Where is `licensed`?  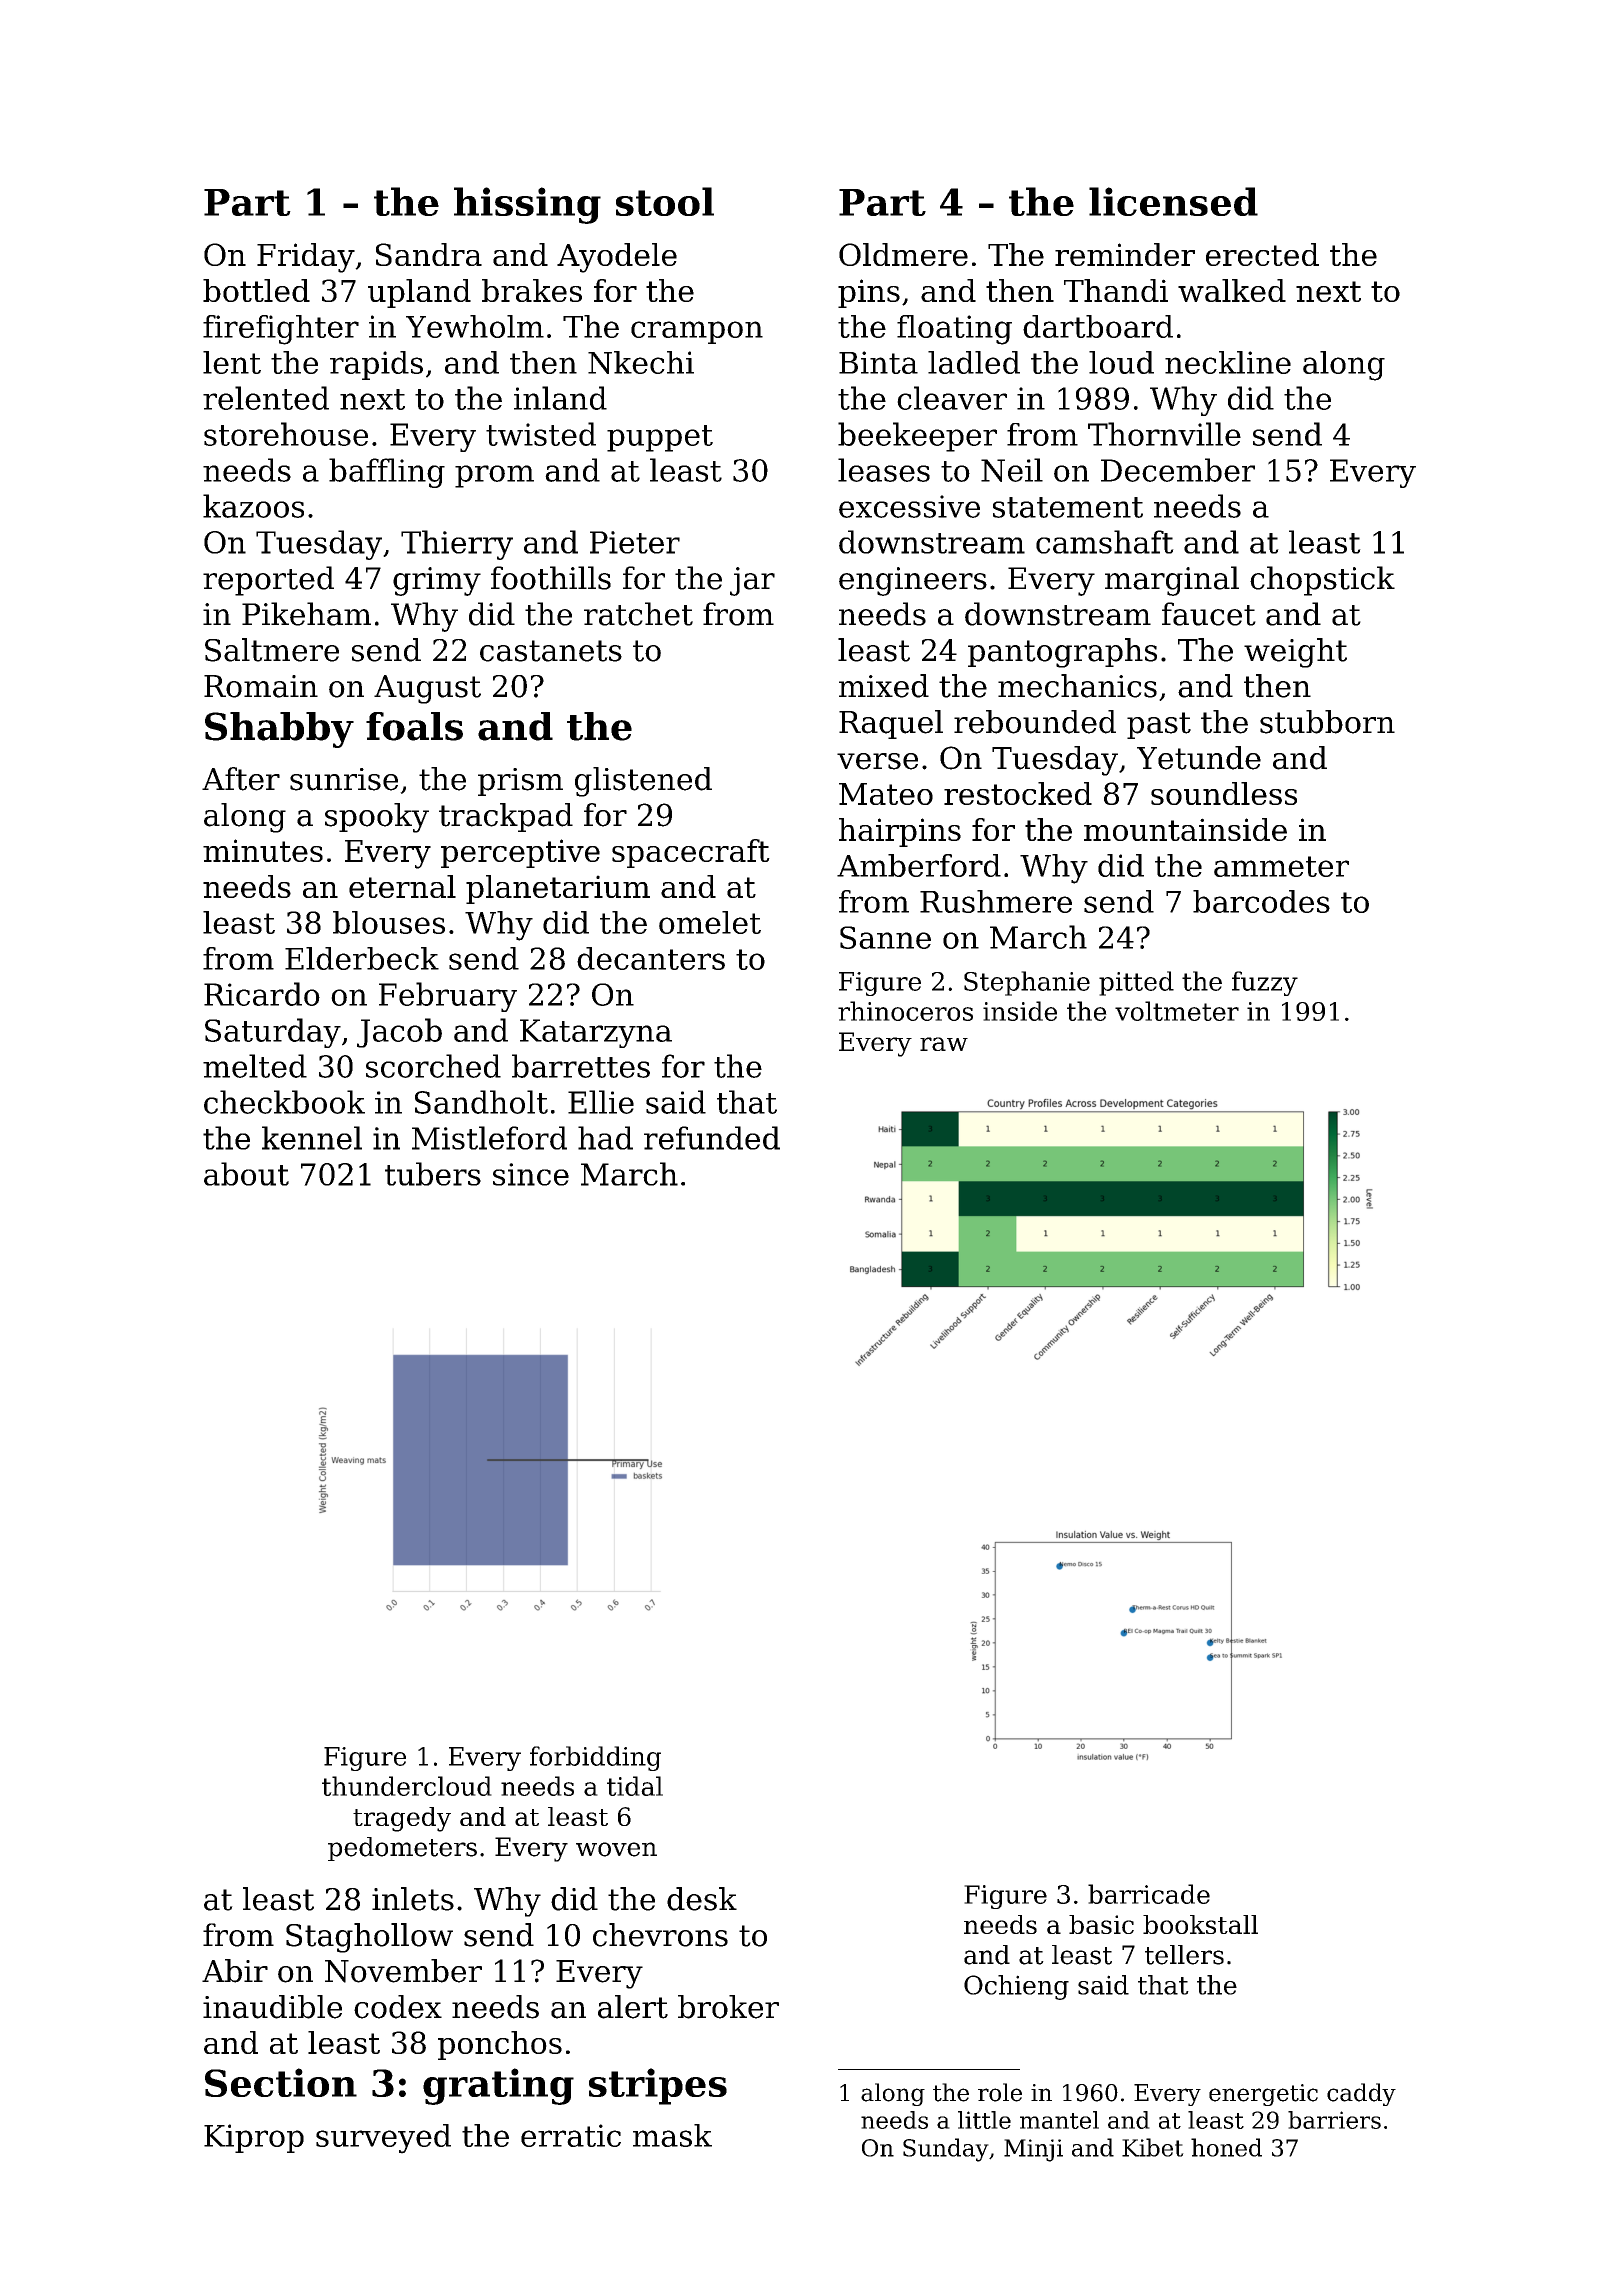
licensed is located at coordinates (1173, 201).
